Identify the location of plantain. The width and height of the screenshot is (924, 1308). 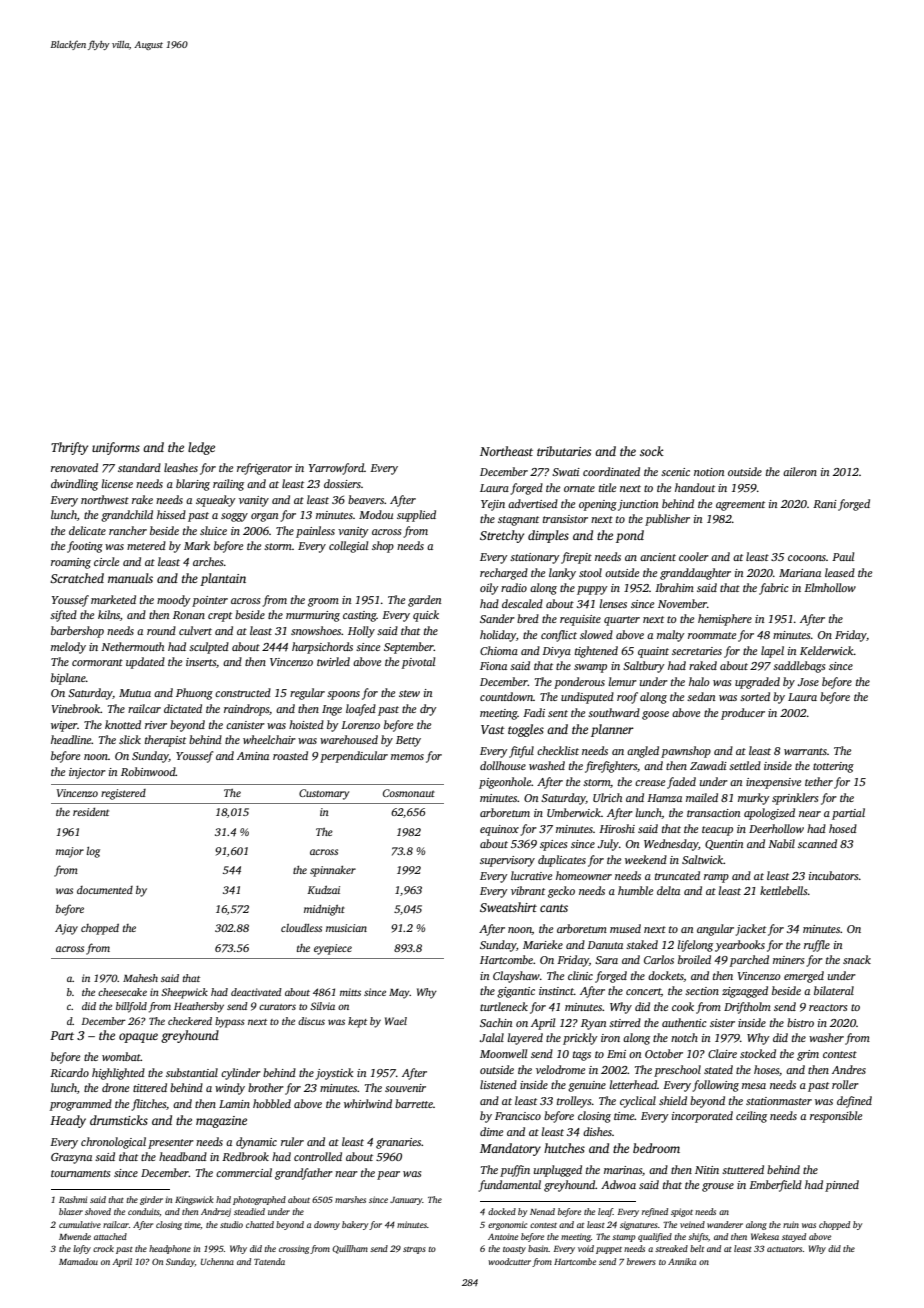
(223, 579).
